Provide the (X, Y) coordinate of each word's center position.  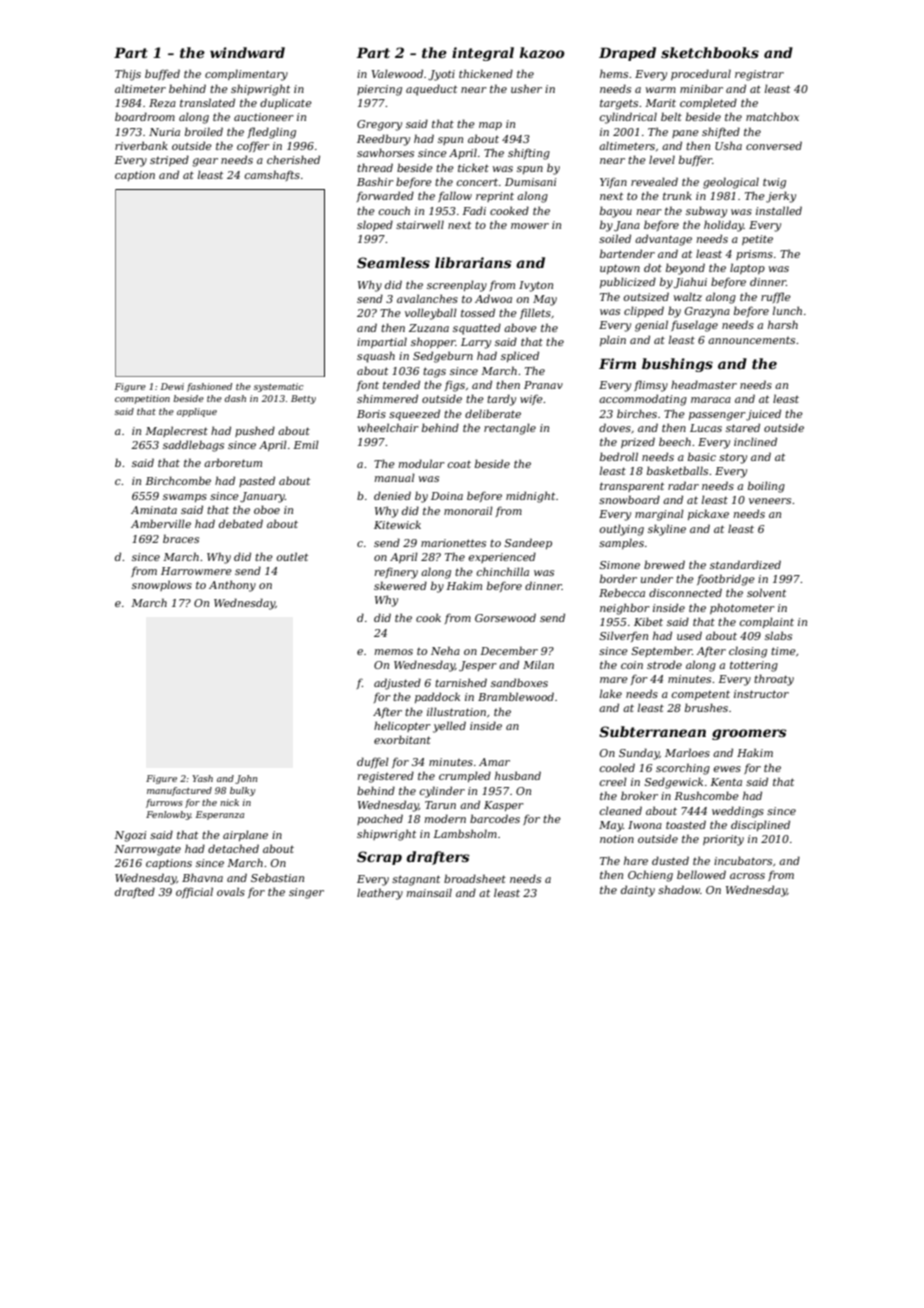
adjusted (397, 684)
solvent (766, 592)
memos (394, 652)
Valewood (397, 73)
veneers (770, 501)
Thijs (128, 75)
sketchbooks (710, 52)
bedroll (619, 456)
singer (306, 893)
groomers (749, 734)
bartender (627, 253)
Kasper (504, 806)
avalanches (427, 298)
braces (181, 538)
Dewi (172, 386)
